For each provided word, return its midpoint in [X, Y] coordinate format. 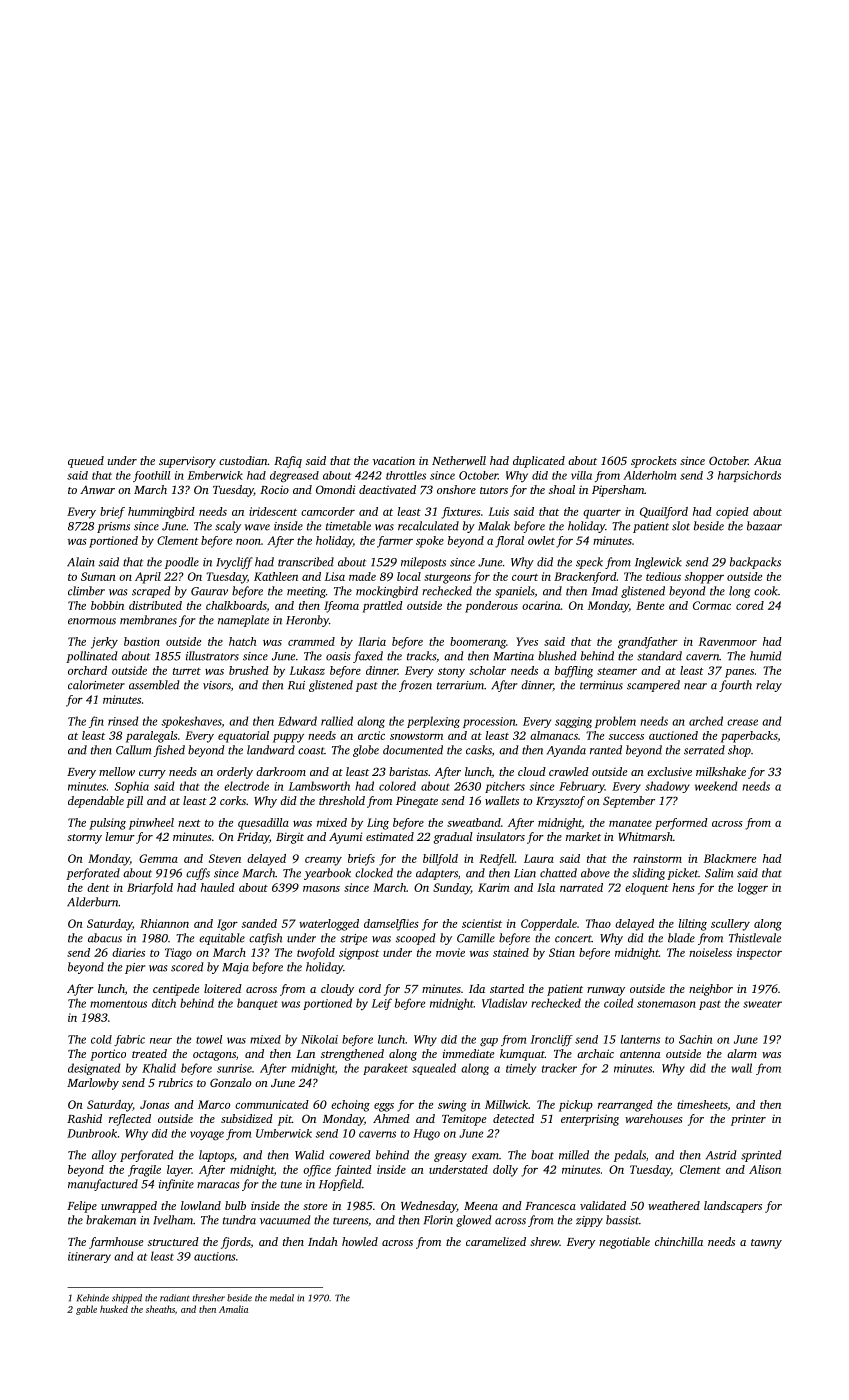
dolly [505, 1171]
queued [86, 462]
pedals [630, 1156]
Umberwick [284, 1133]
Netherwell [459, 460]
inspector [759, 954]
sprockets [654, 462]
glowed [474, 1221]
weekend [716, 786]
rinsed [123, 721]
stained [511, 952]
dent [98, 887]
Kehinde [93, 1298]
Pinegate [417, 802]
